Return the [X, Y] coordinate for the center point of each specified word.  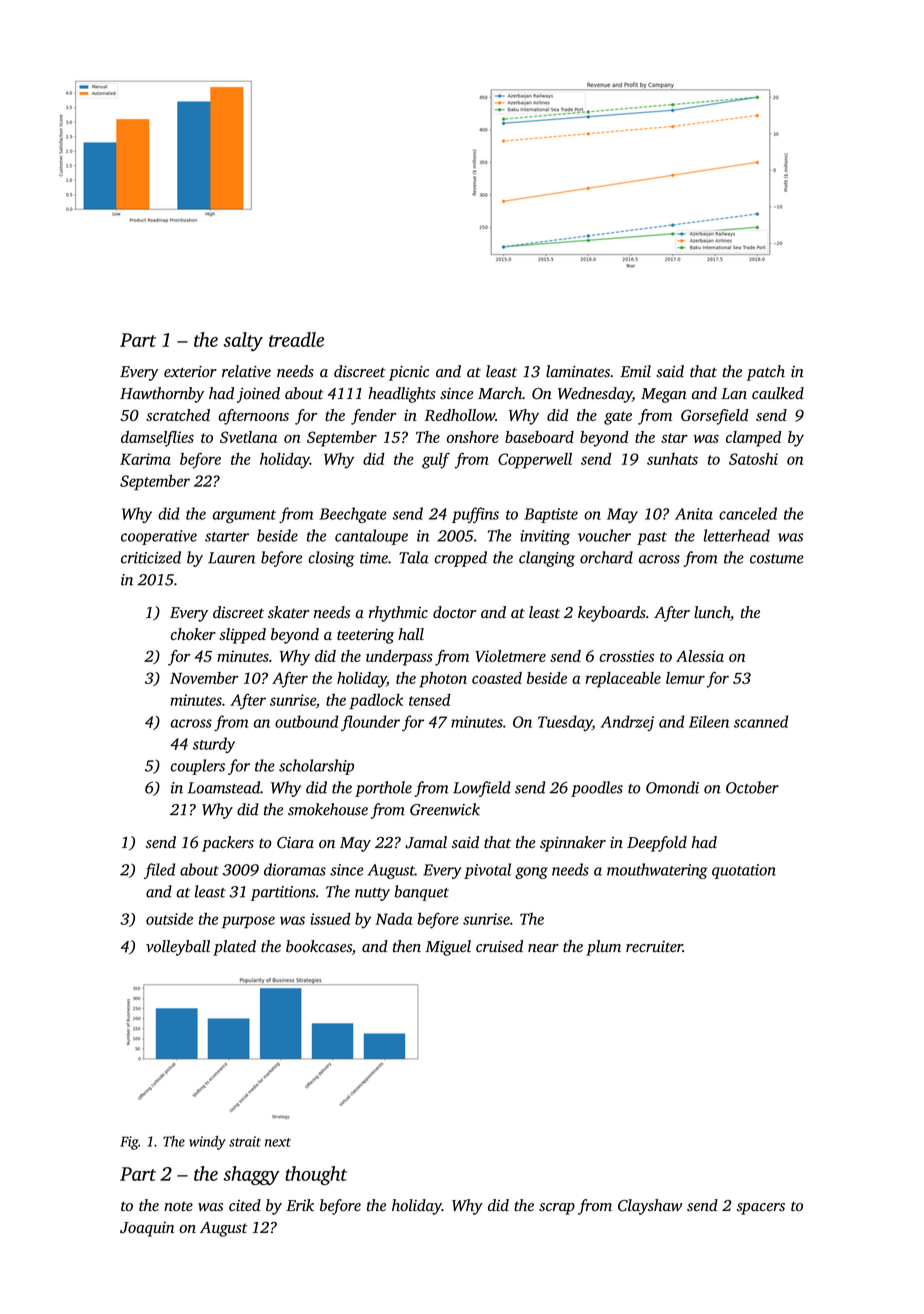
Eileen [709, 721]
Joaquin [147, 1229]
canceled [748, 513]
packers [228, 844]
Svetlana [248, 437]
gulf [436, 461]
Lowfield [482, 789]
